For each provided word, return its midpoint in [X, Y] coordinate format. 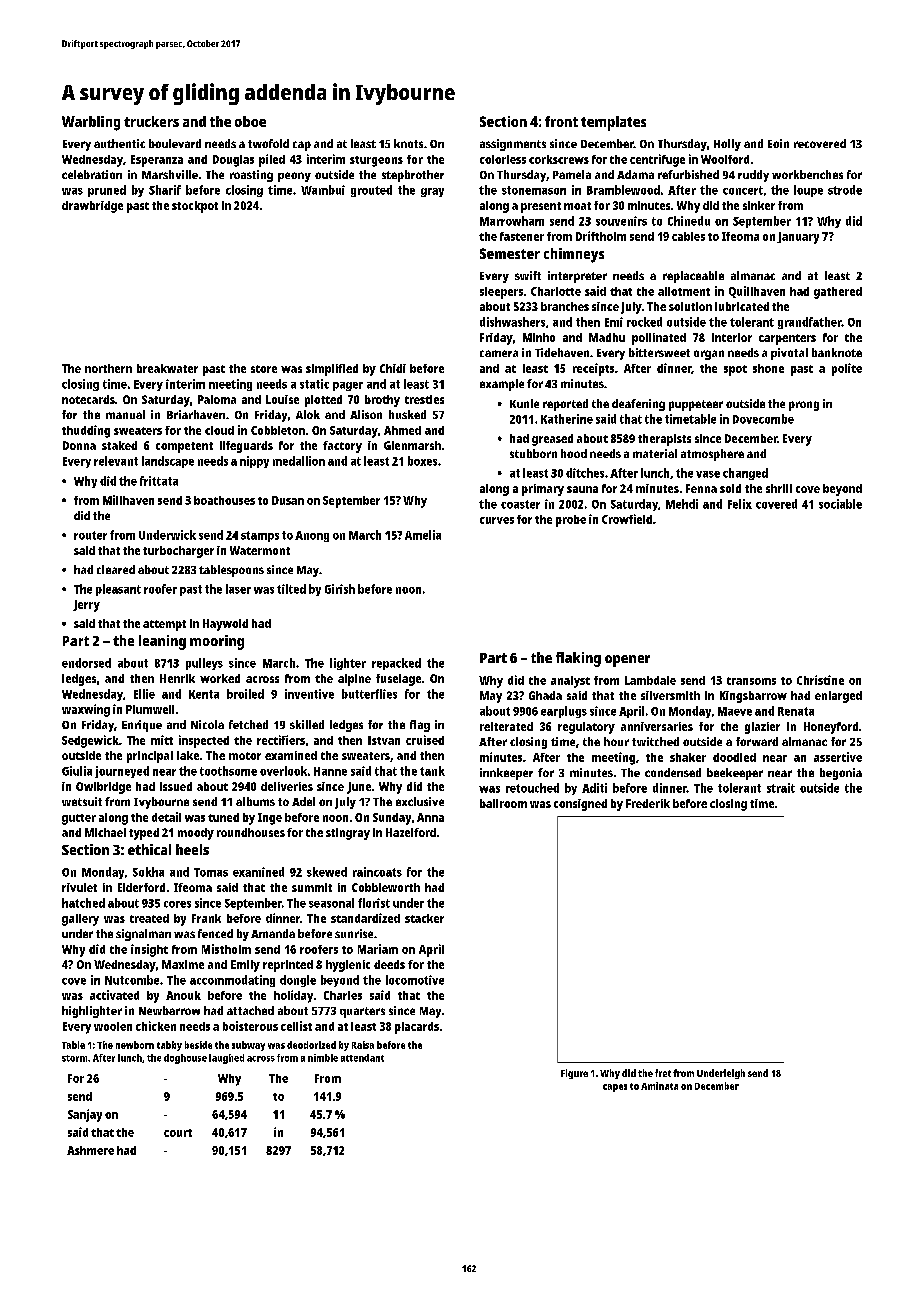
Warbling [91, 123]
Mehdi [682, 504]
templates [613, 123]
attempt [164, 625]
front [561, 121]
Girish [340, 589]
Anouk [183, 995]
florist [374, 903]
